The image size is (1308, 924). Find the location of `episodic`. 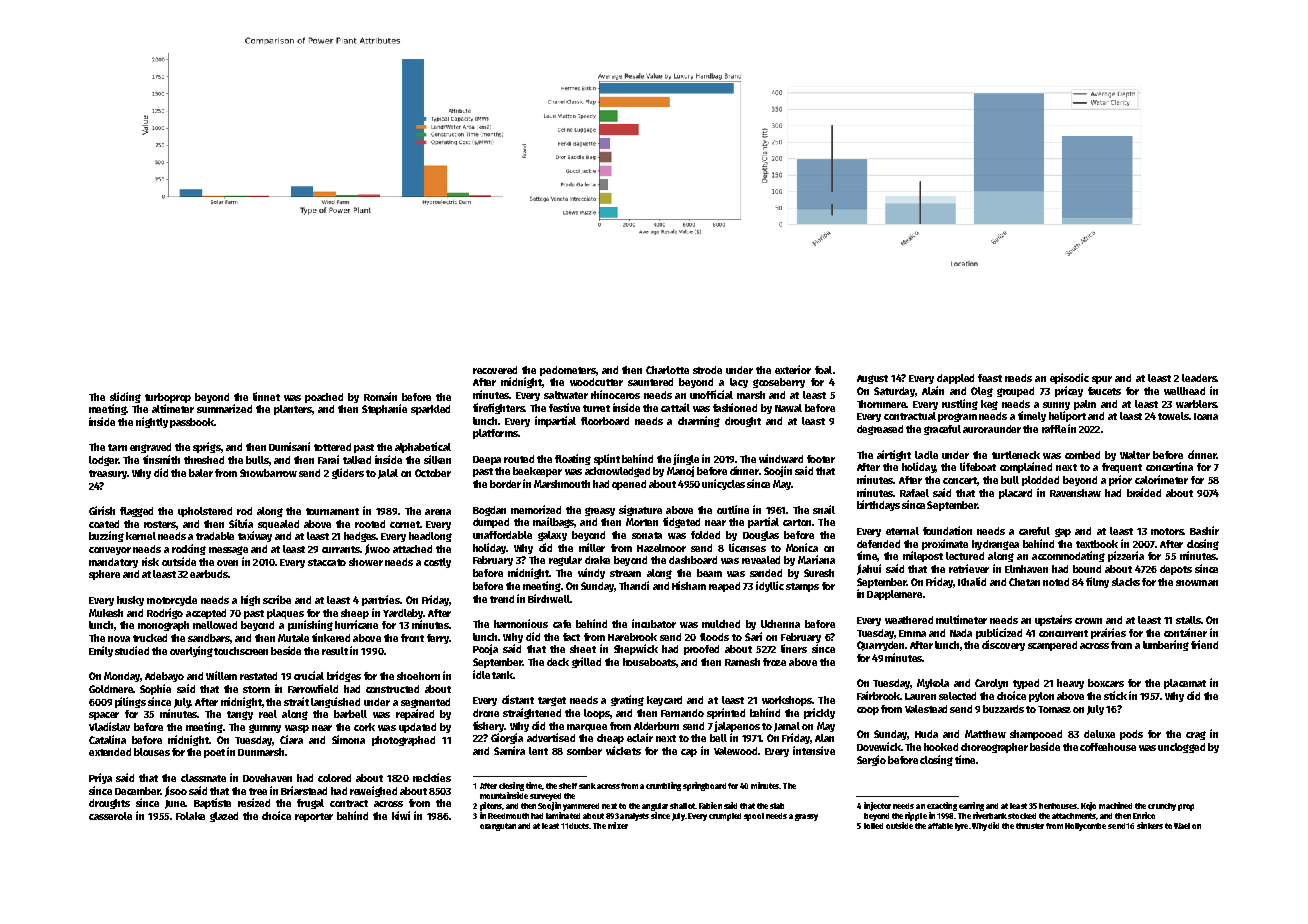

episodic is located at coordinates (1069, 378).
